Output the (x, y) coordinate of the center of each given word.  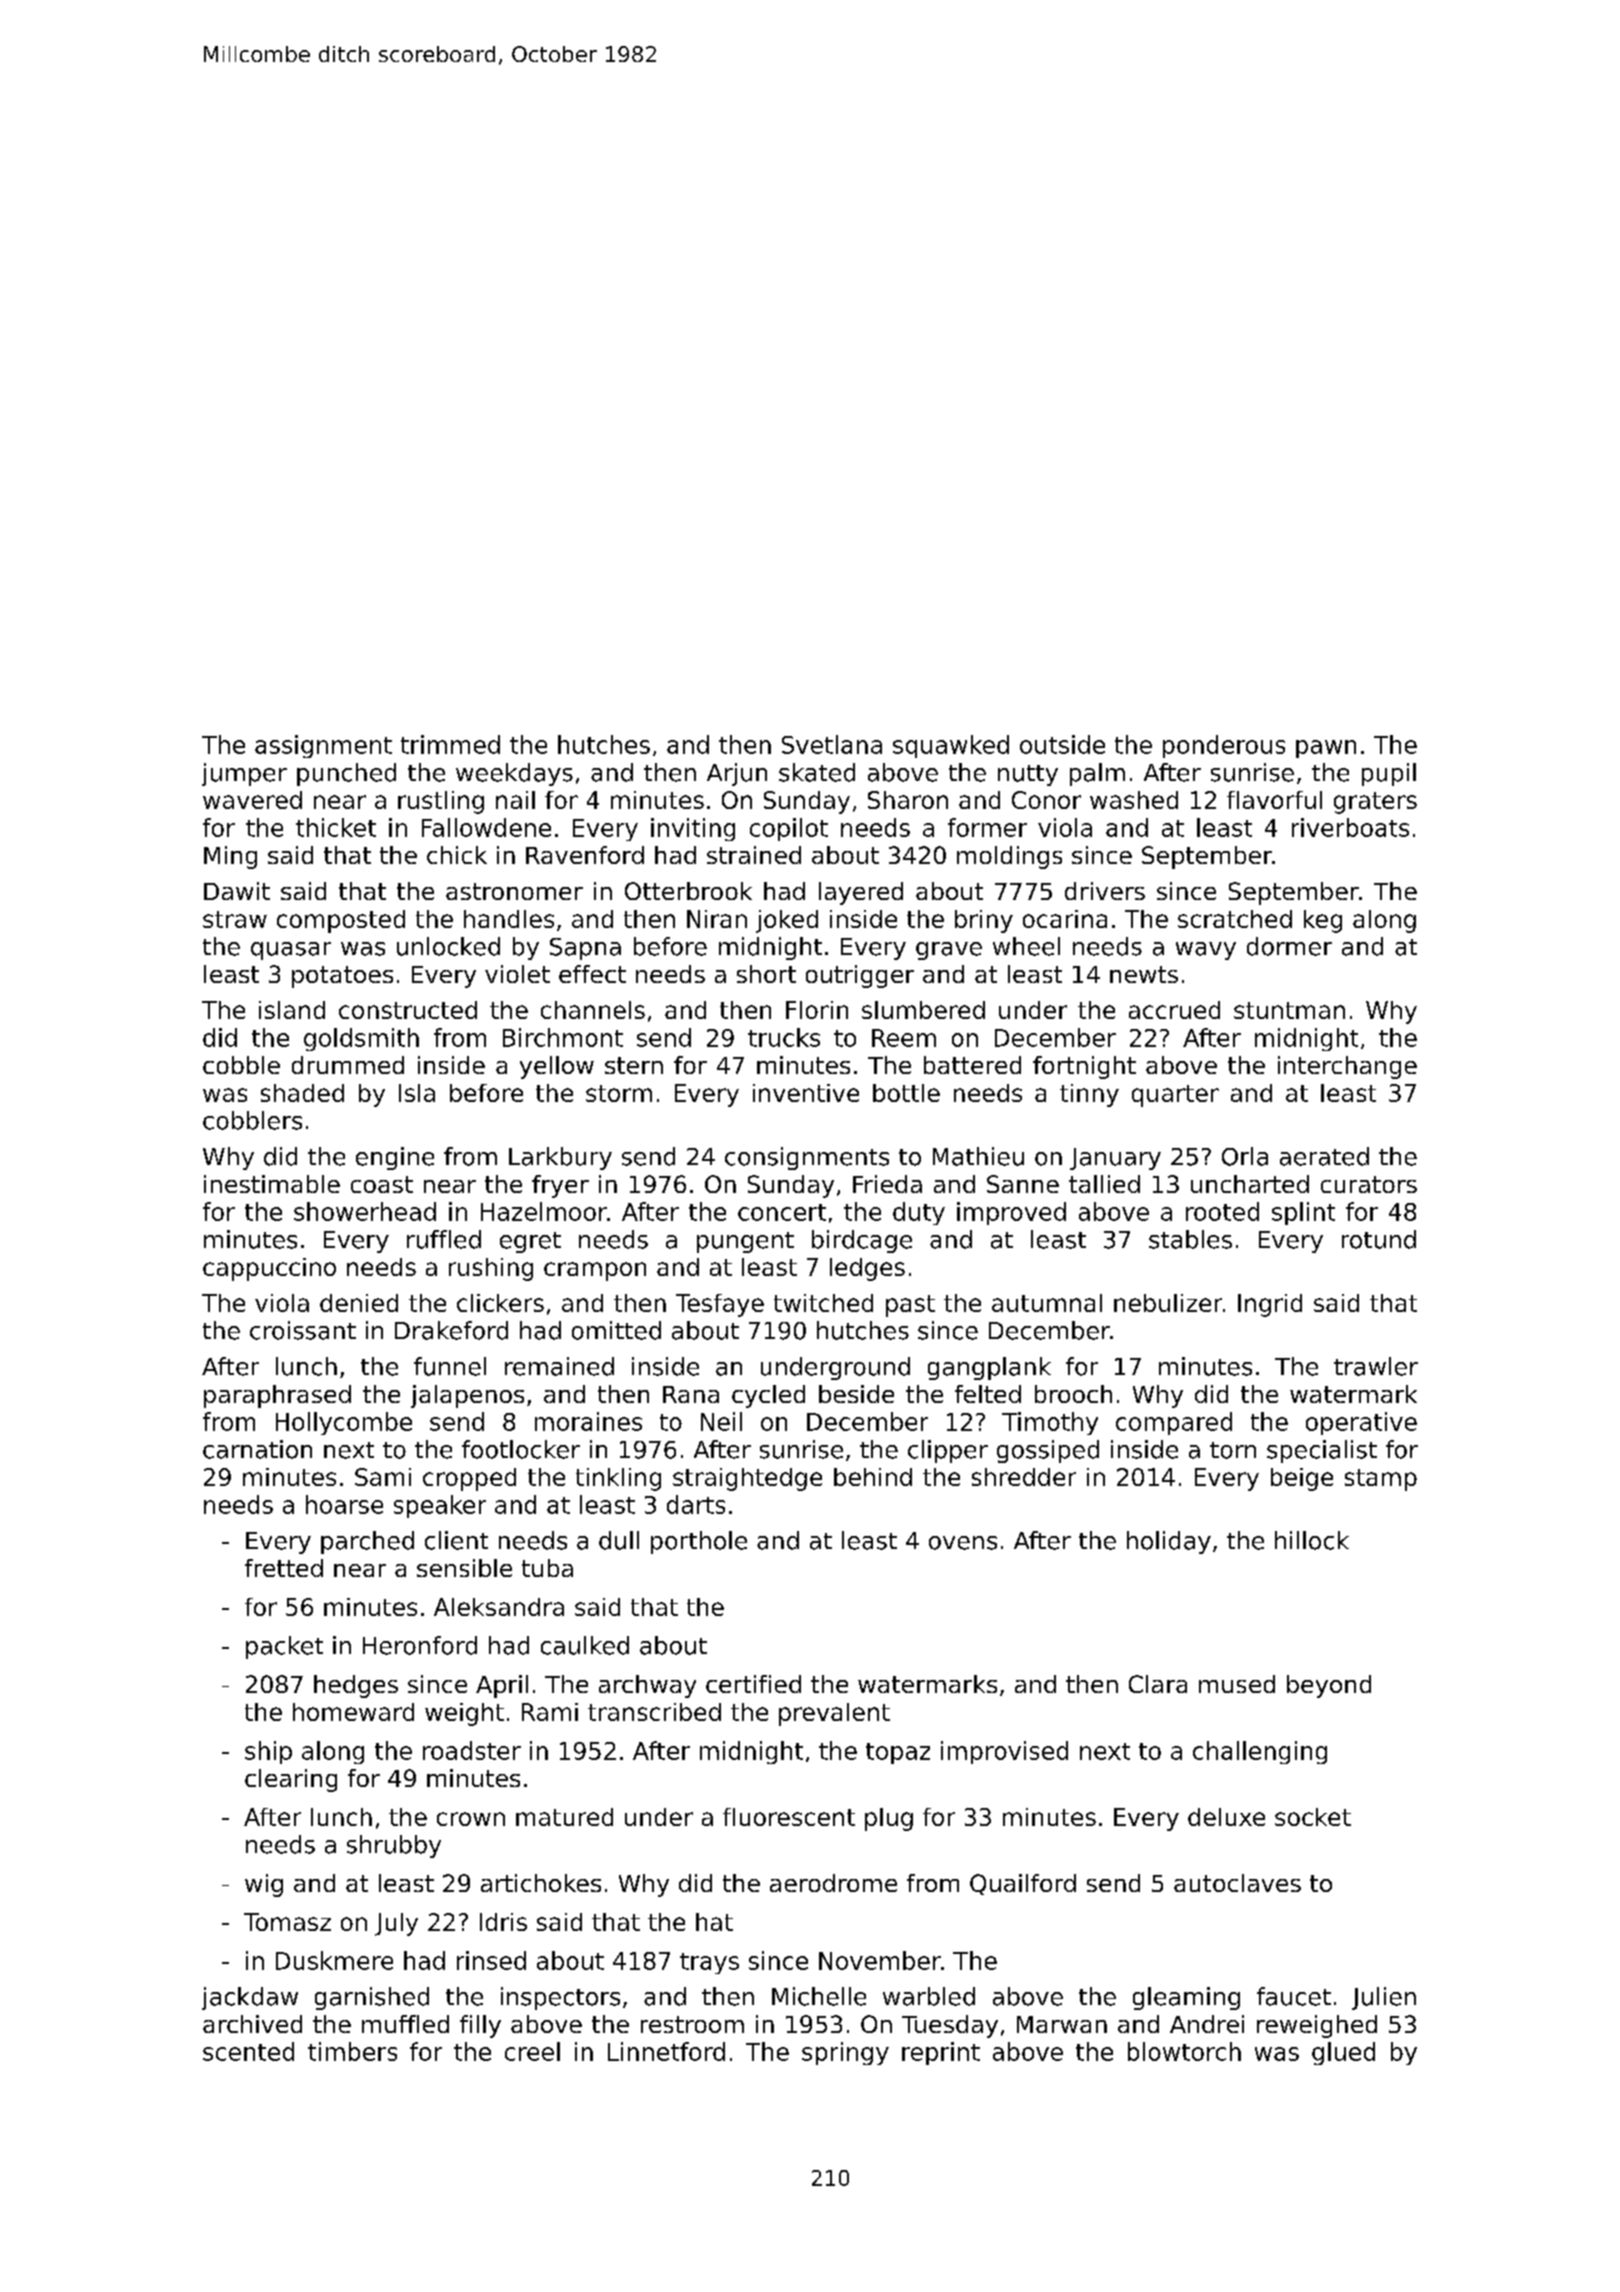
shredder (1024, 1477)
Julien (1384, 1998)
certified (753, 1684)
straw (235, 919)
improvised (1004, 1752)
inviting (693, 829)
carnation (257, 1449)
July (396, 1924)
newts (1144, 974)
